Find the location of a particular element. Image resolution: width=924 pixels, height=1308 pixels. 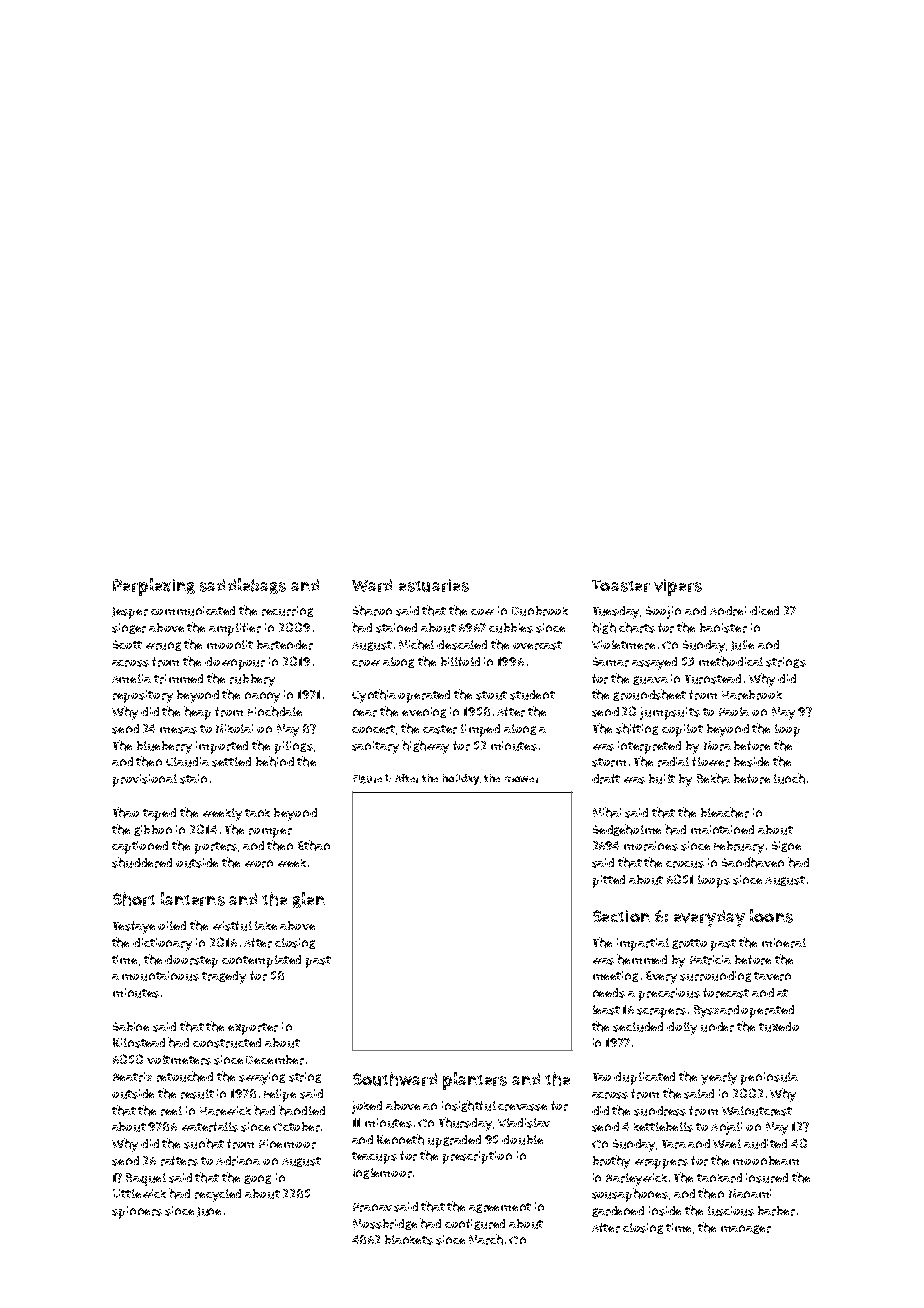

audited is located at coordinates (765, 1144).
